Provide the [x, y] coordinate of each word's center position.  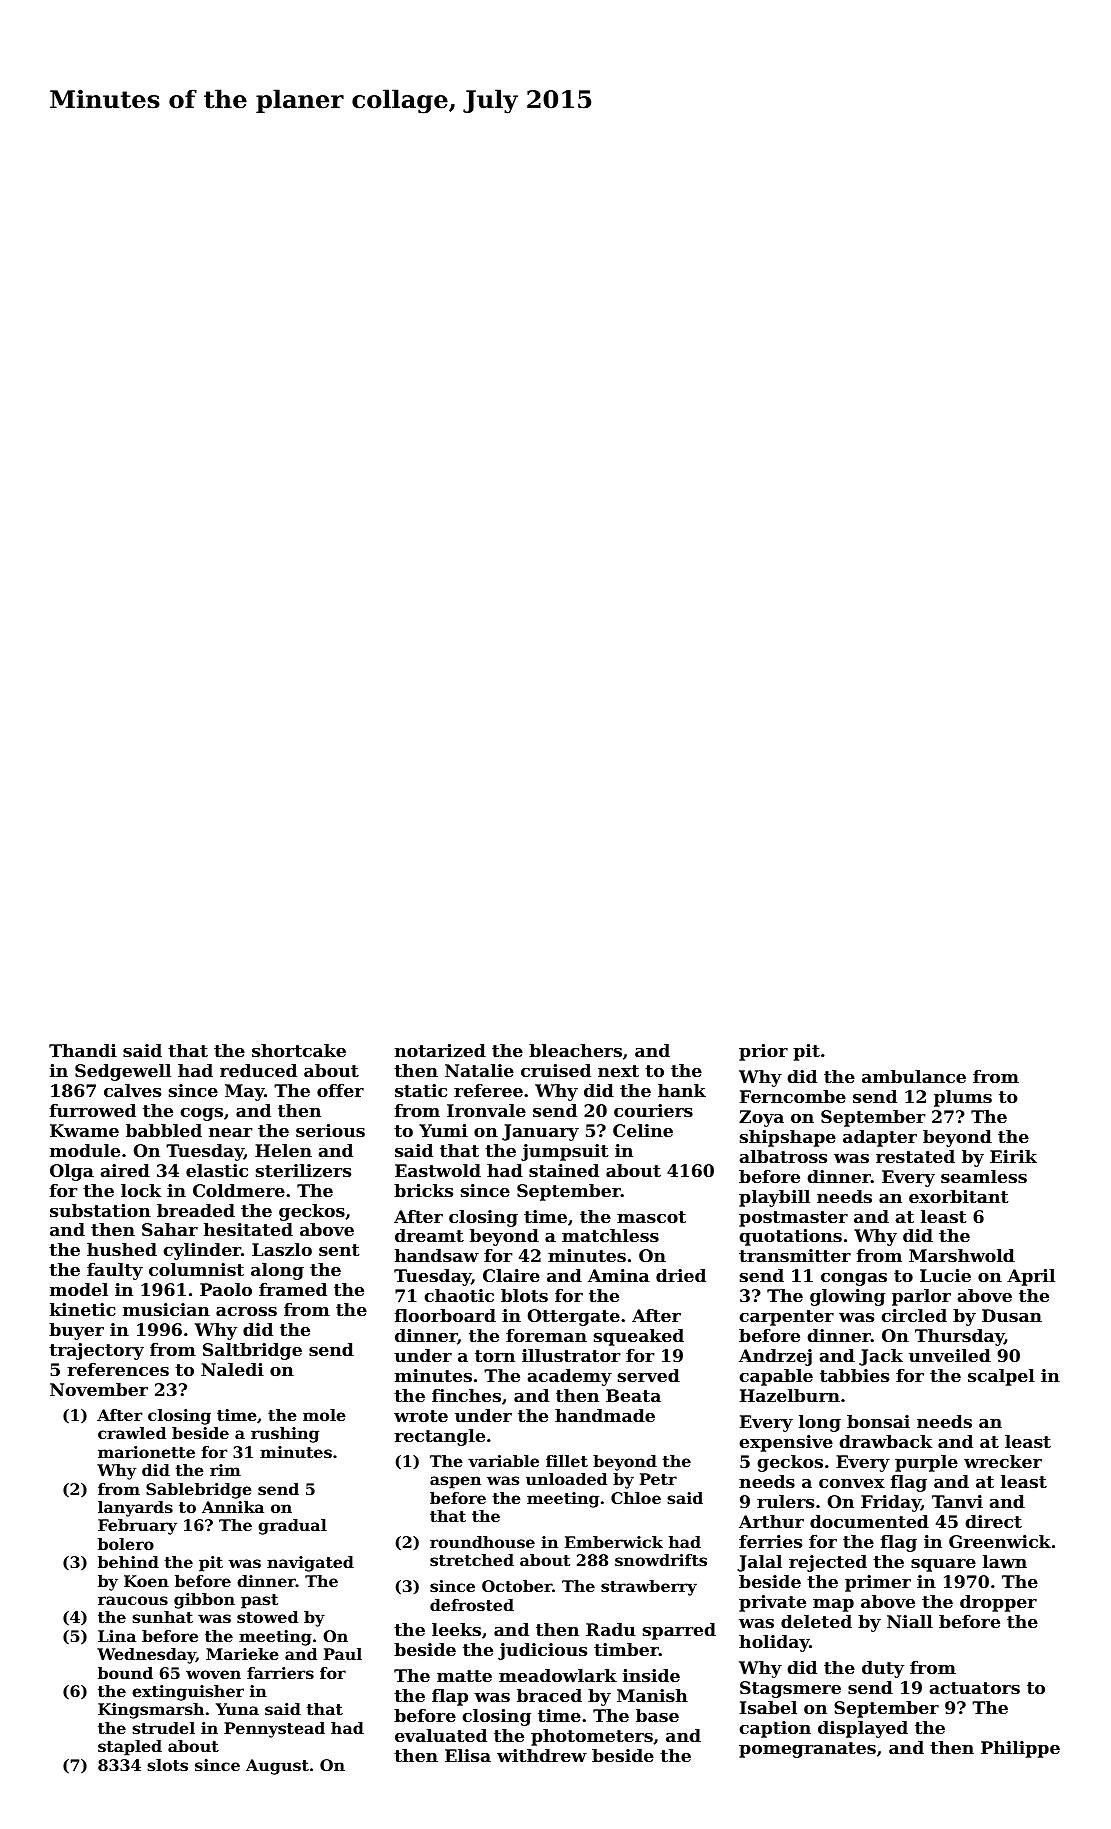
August [277, 1767]
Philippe [1020, 1749]
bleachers [575, 1050]
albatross [783, 1156]
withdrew [542, 1755]
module [85, 1150]
